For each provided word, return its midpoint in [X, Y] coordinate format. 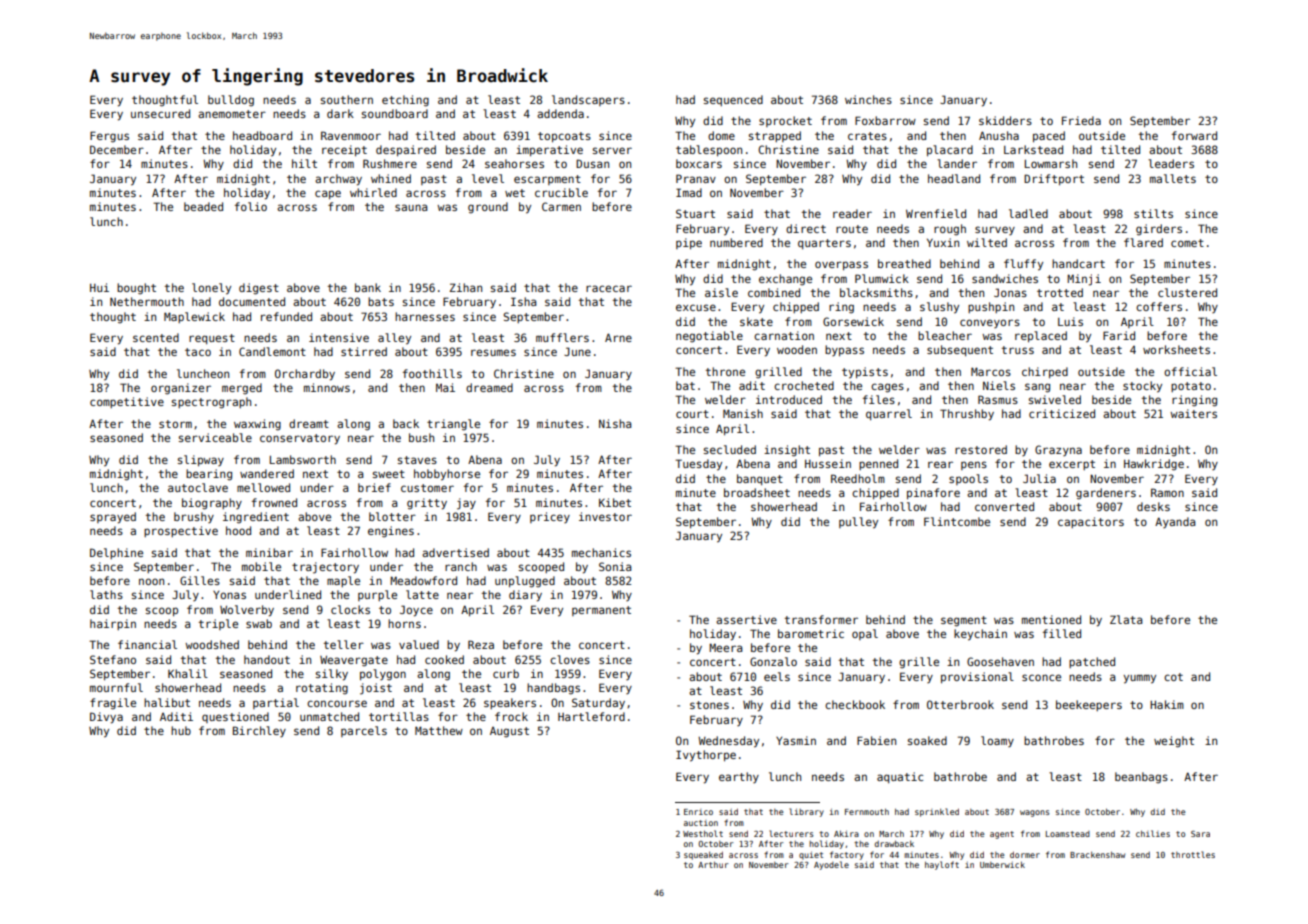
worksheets [1176, 349]
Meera [726, 647]
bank [368, 287]
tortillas [399, 716]
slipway [201, 460]
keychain [980, 635]
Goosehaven [1000, 661]
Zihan [466, 287]
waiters [1193, 413]
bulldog [231, 101]
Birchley [259, 731]
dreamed [489, 387]
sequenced [733, 100]
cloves [570, 659]
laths [106, 594]
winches [868, 99]
